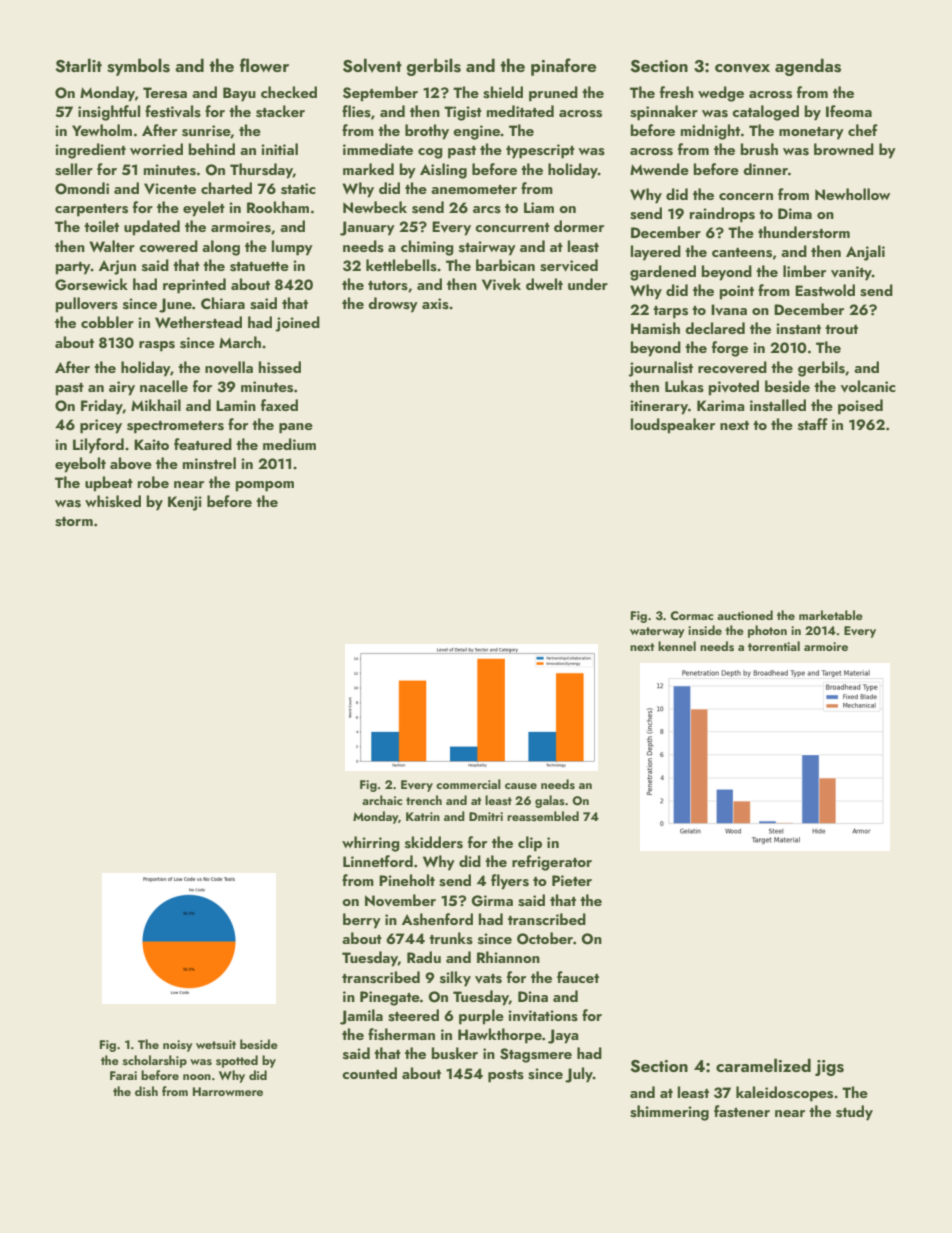  I want to click on Newhollow, so click(852, 194).
